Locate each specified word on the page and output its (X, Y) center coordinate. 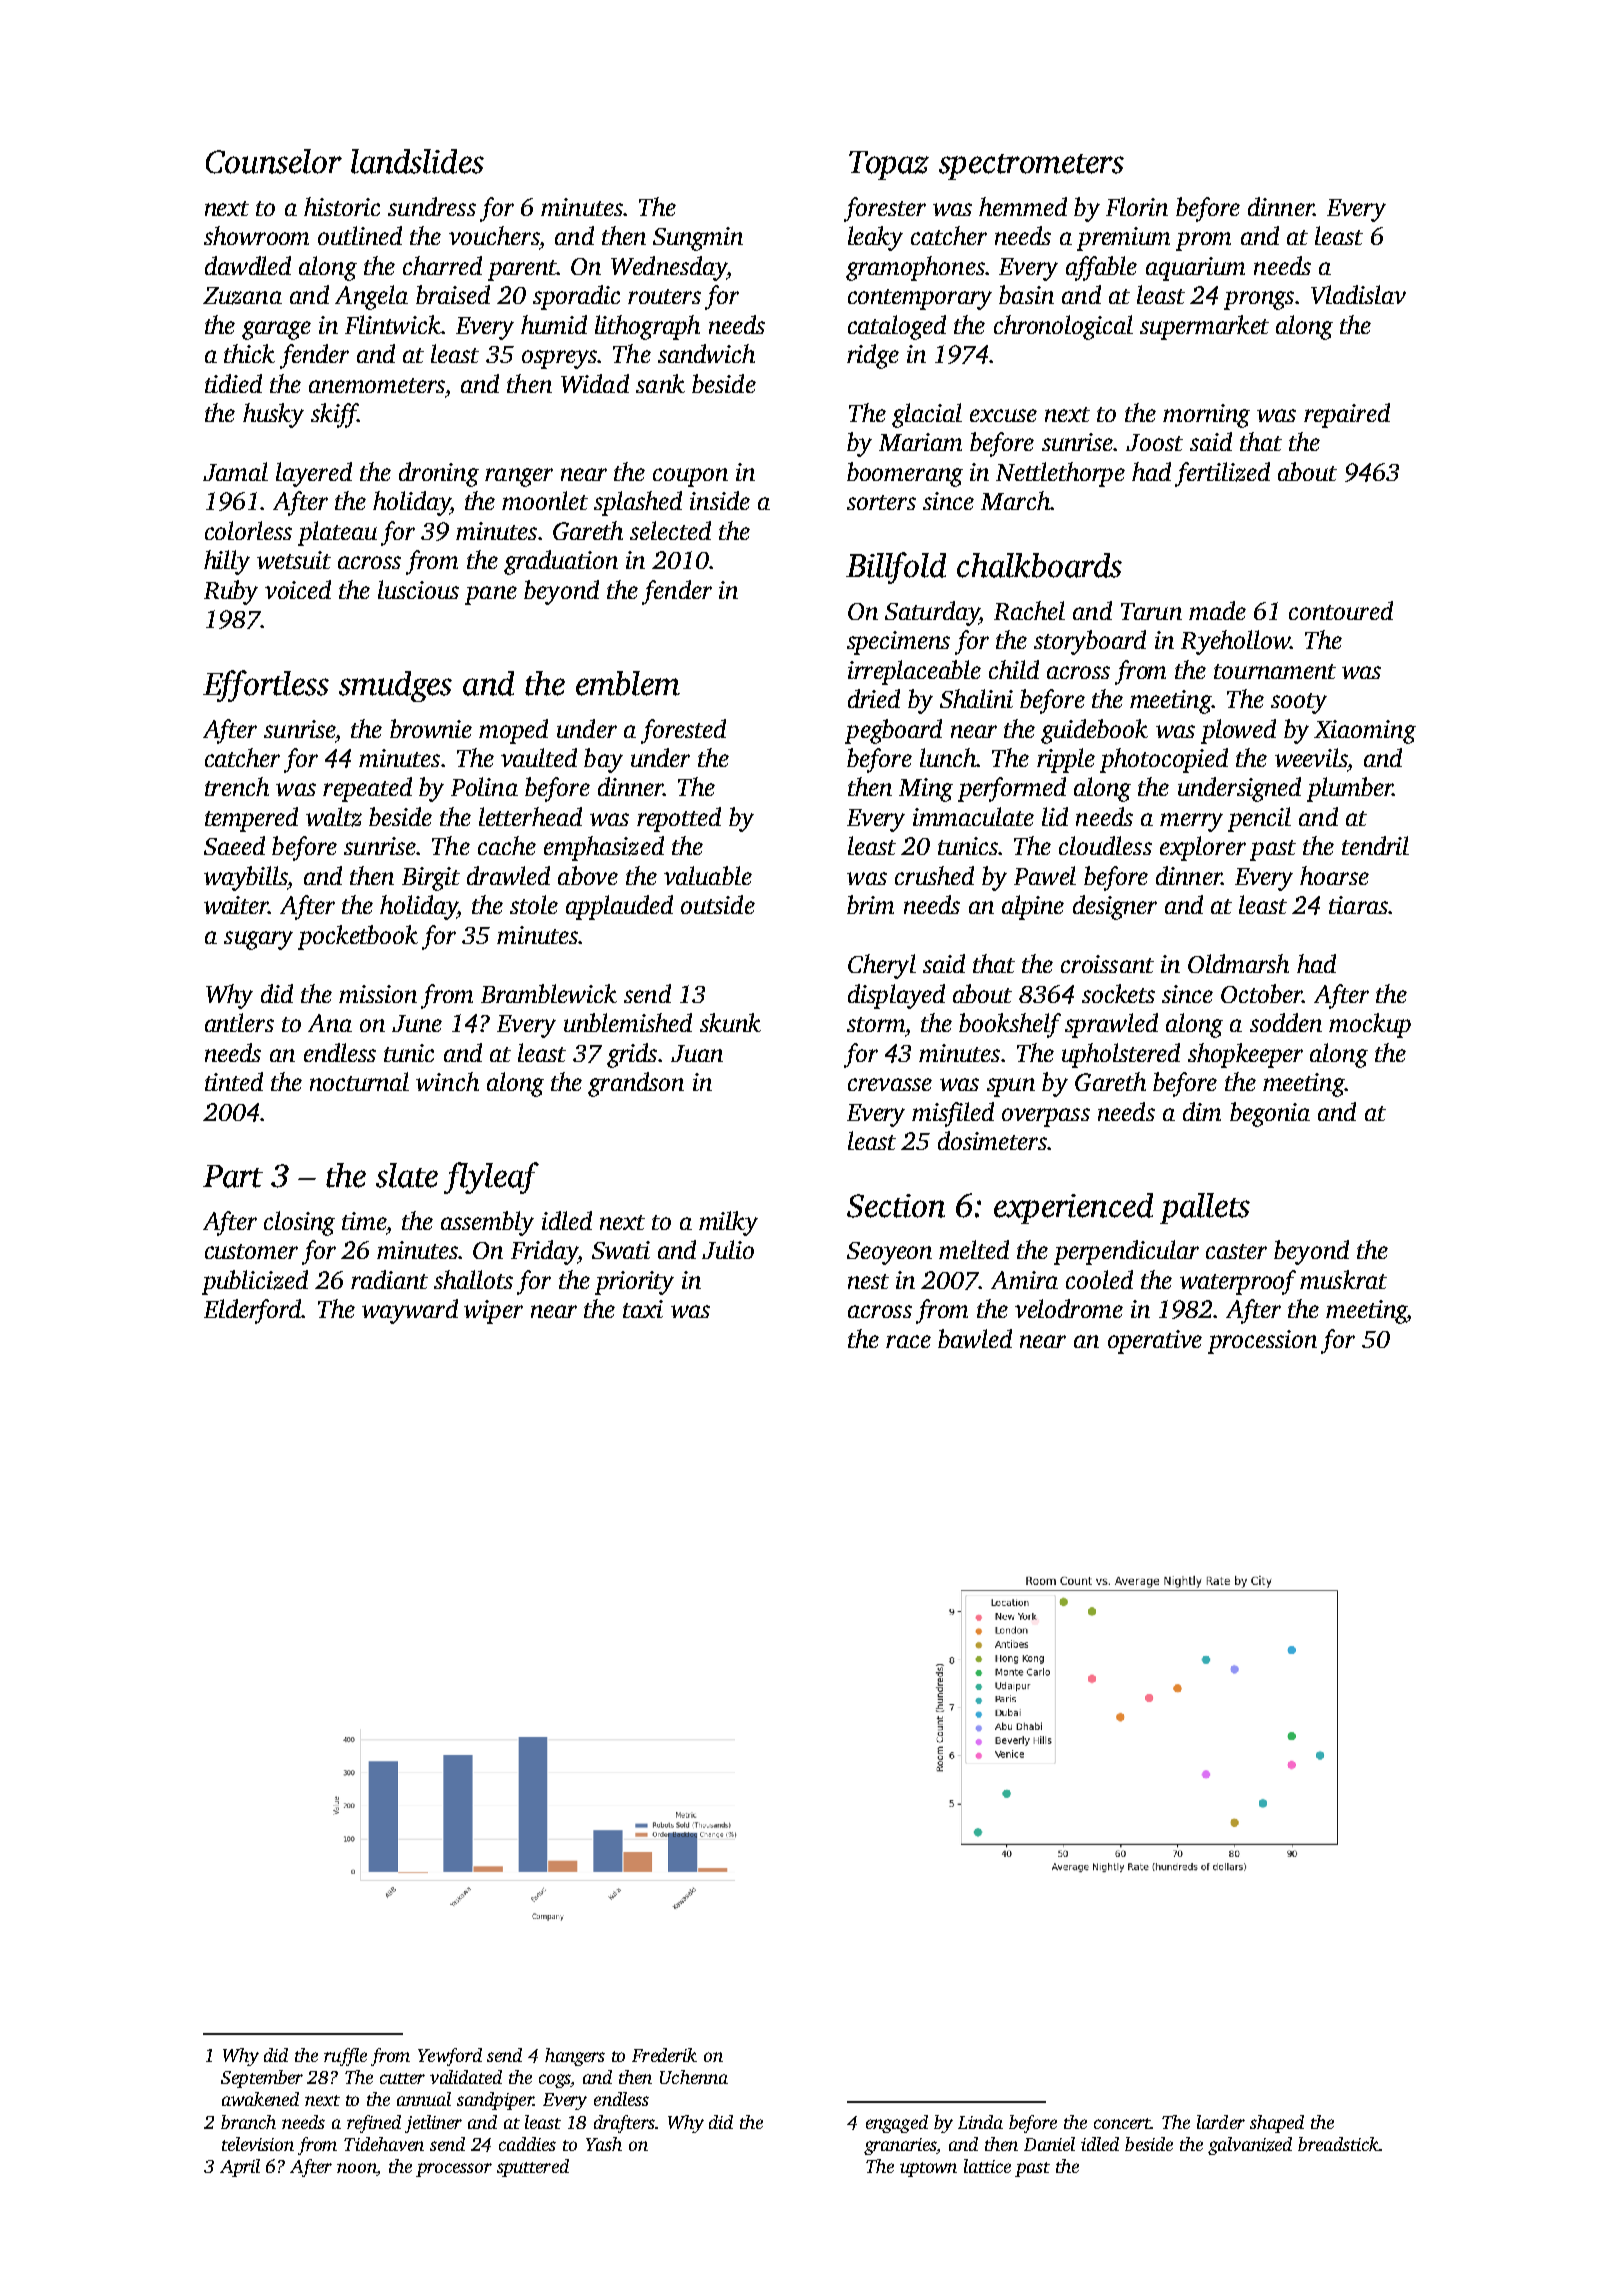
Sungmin (698, 239)
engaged (897, 2124)
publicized (255, 1282)
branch (248, 2122)
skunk (730, 1022)
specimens (898, 643)
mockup (1370, 1025)
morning (1206, 416)
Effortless (266, 686)
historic (342, 206)
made (1217, 610)
